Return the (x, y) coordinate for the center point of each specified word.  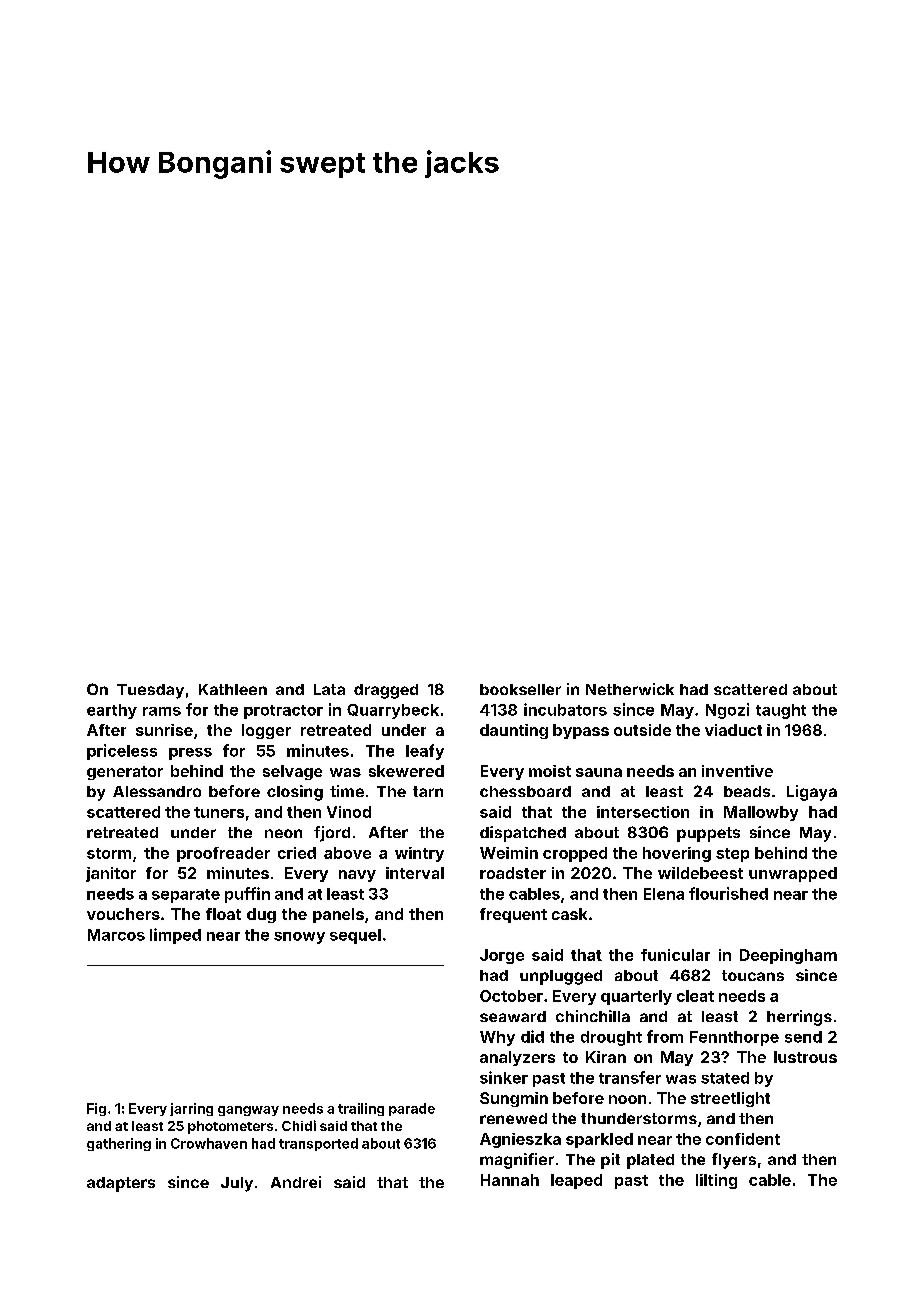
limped (175, 936)
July (237, 1184)
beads (747, 791)
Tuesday (150, 691)
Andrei (296, 1182)
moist (550, 771)
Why (497, 1038)
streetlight (730, 1099)
